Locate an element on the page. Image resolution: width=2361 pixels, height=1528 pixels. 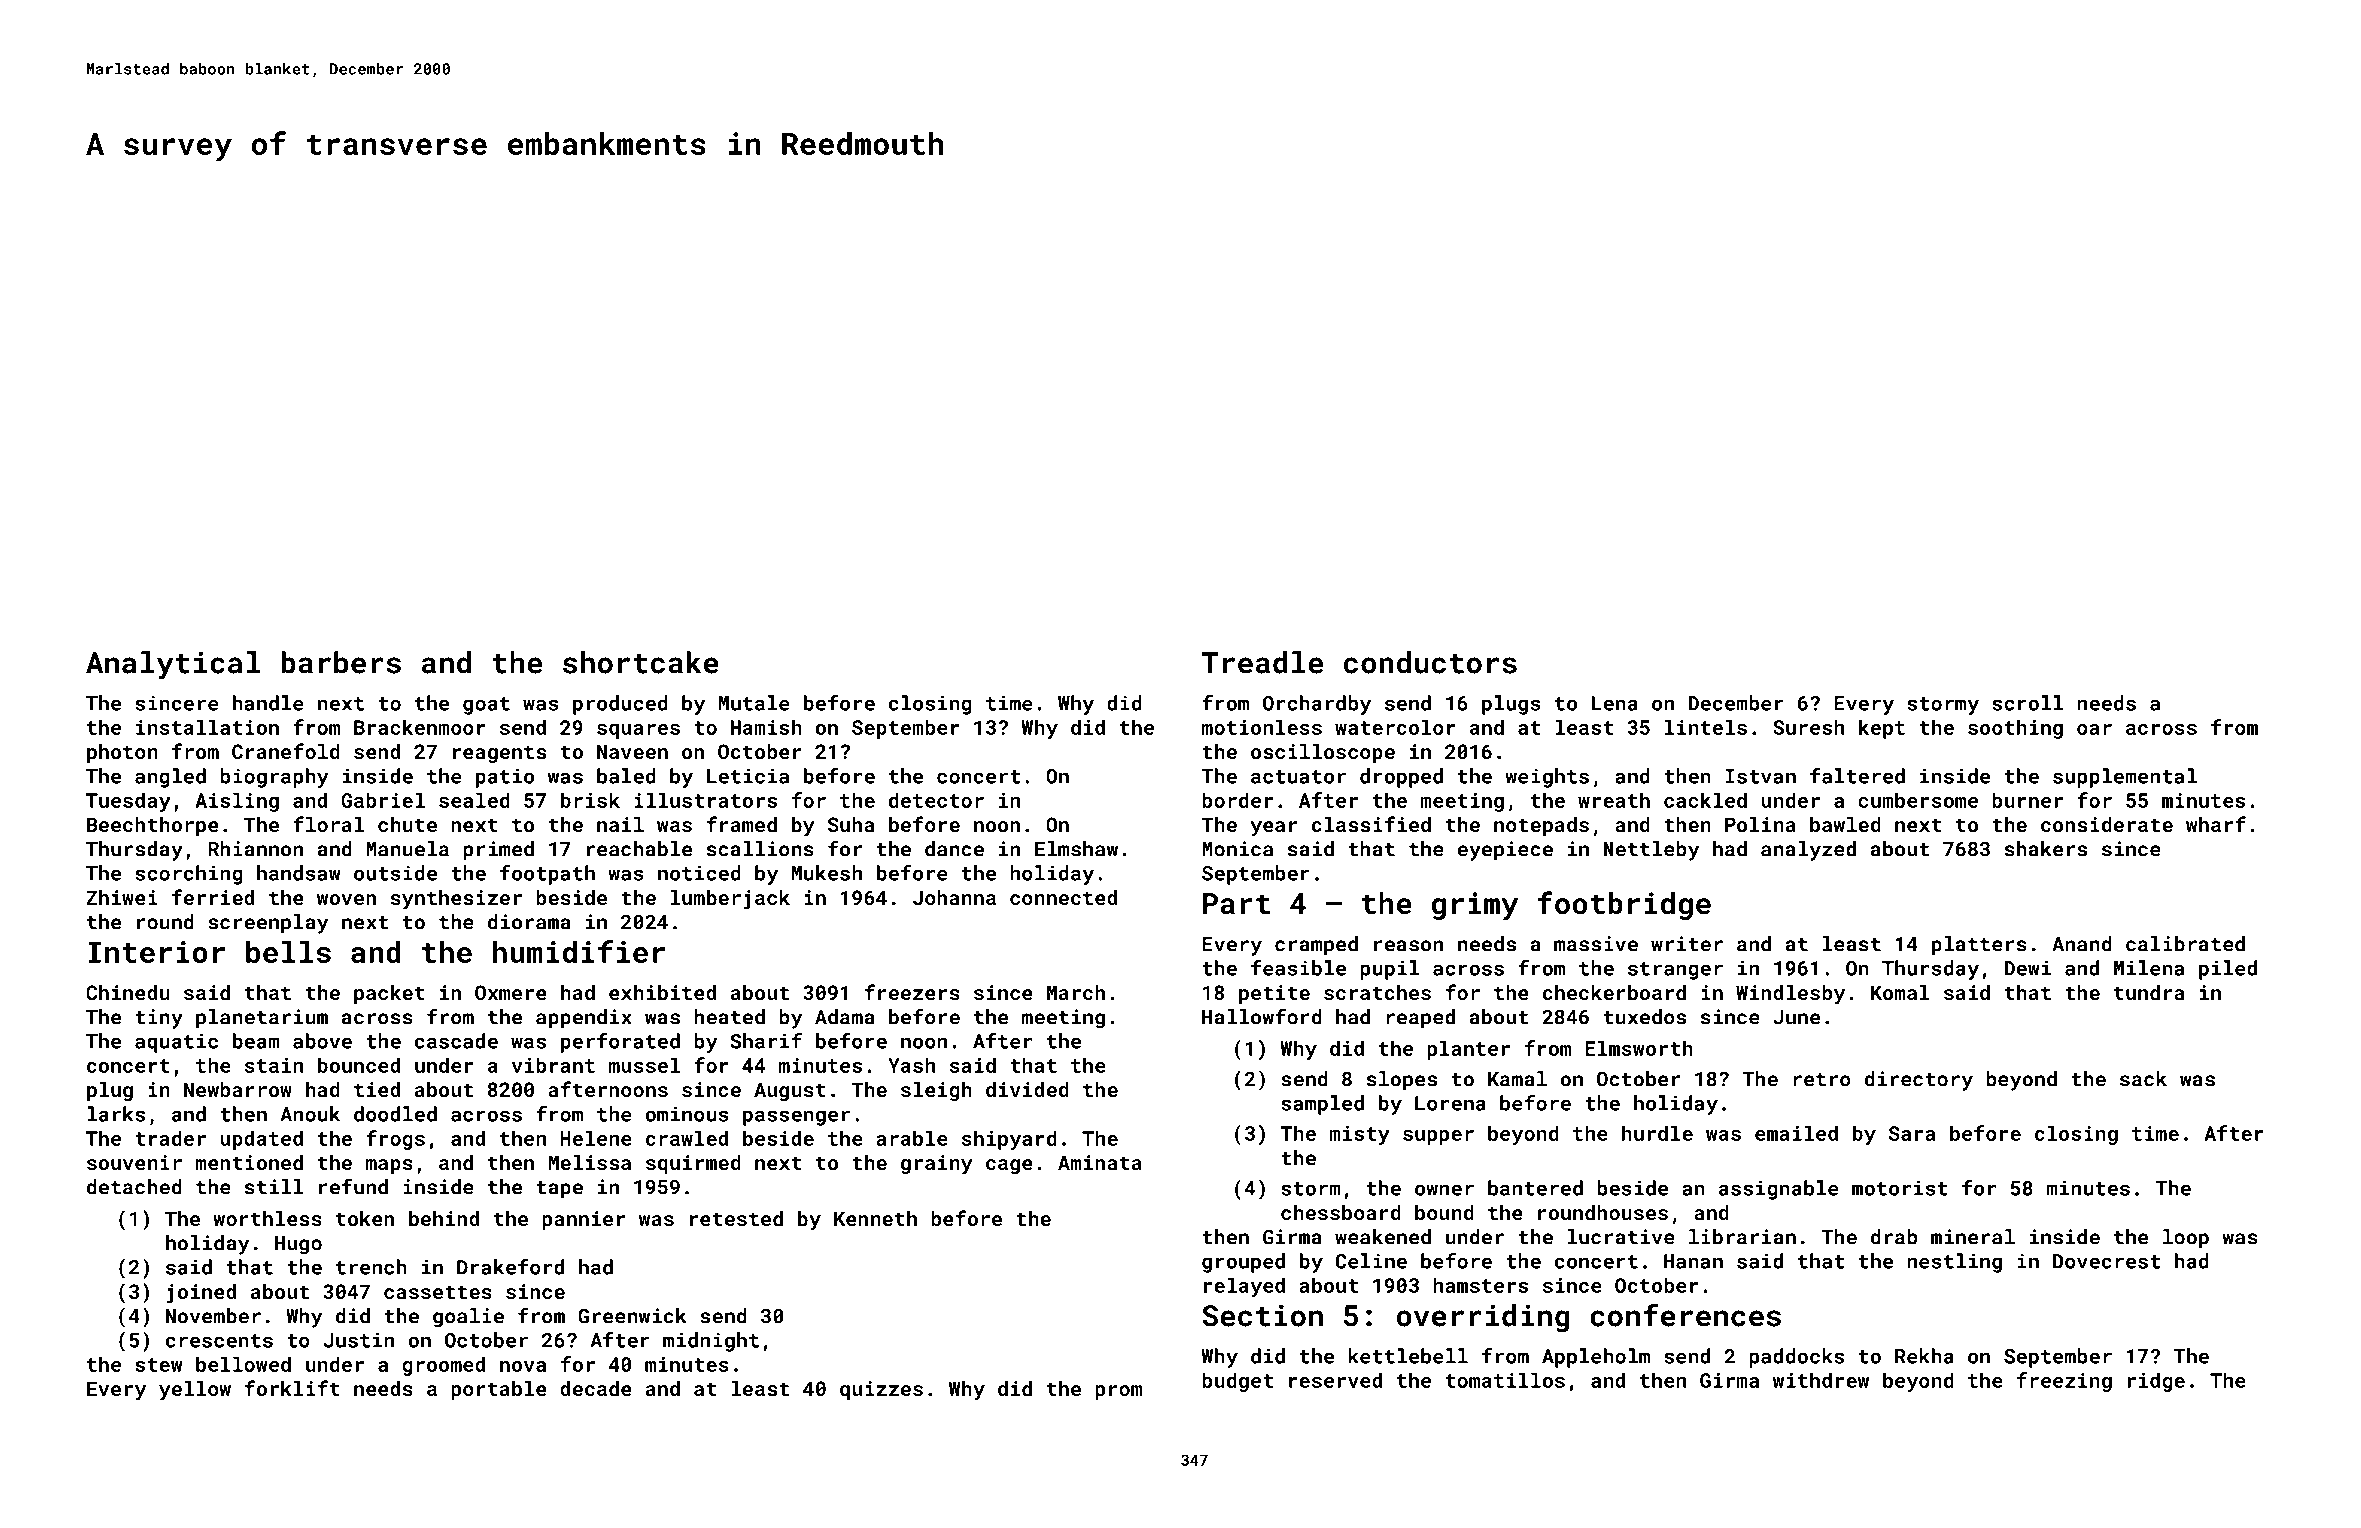
lumberjack is located at coordinates (730, 900).
